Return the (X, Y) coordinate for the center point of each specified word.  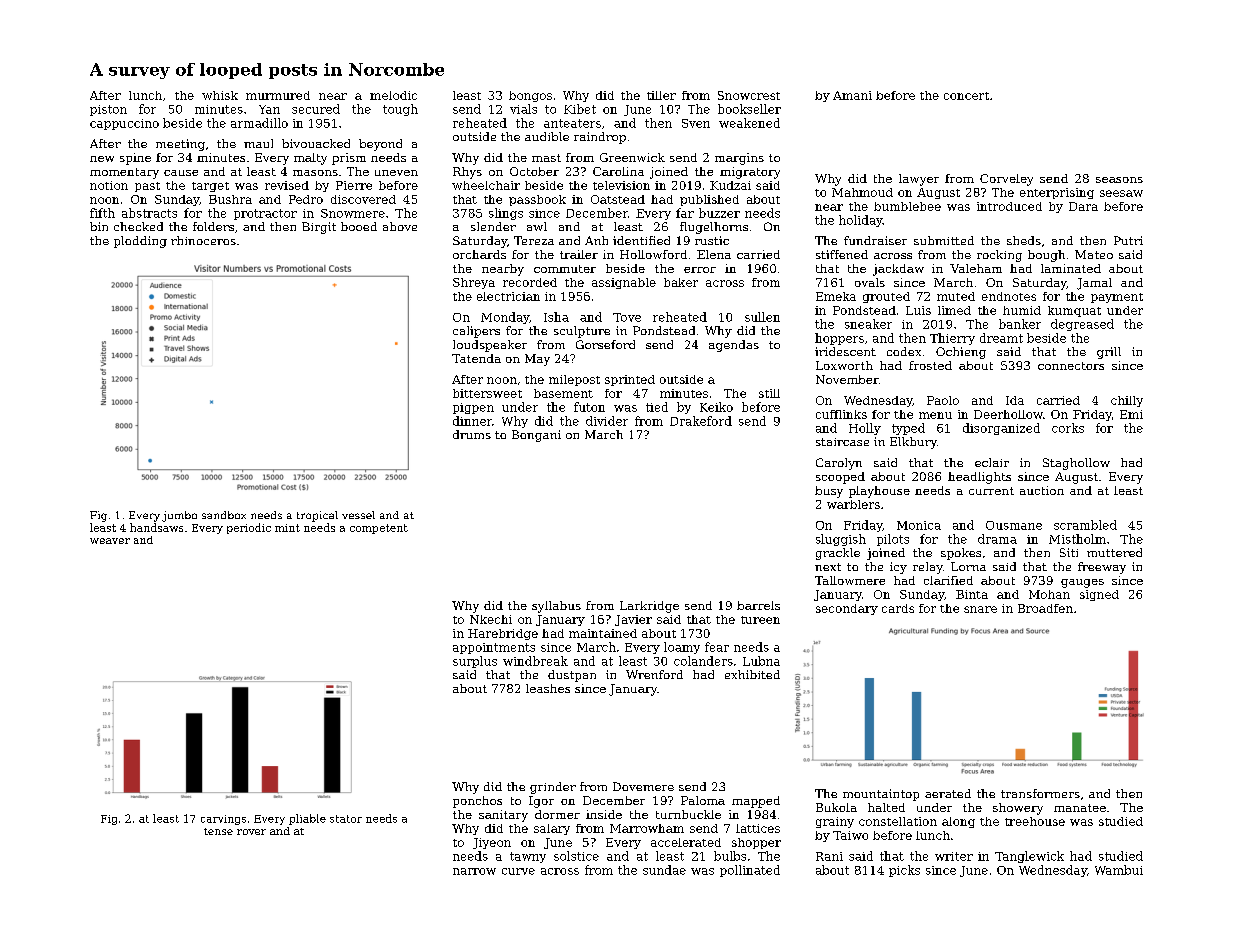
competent (379, 529)
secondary (847, 609)
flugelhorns (714, 228)
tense (218, 831)
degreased (1082, 325)
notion (109, 185)
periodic (249, 528)
